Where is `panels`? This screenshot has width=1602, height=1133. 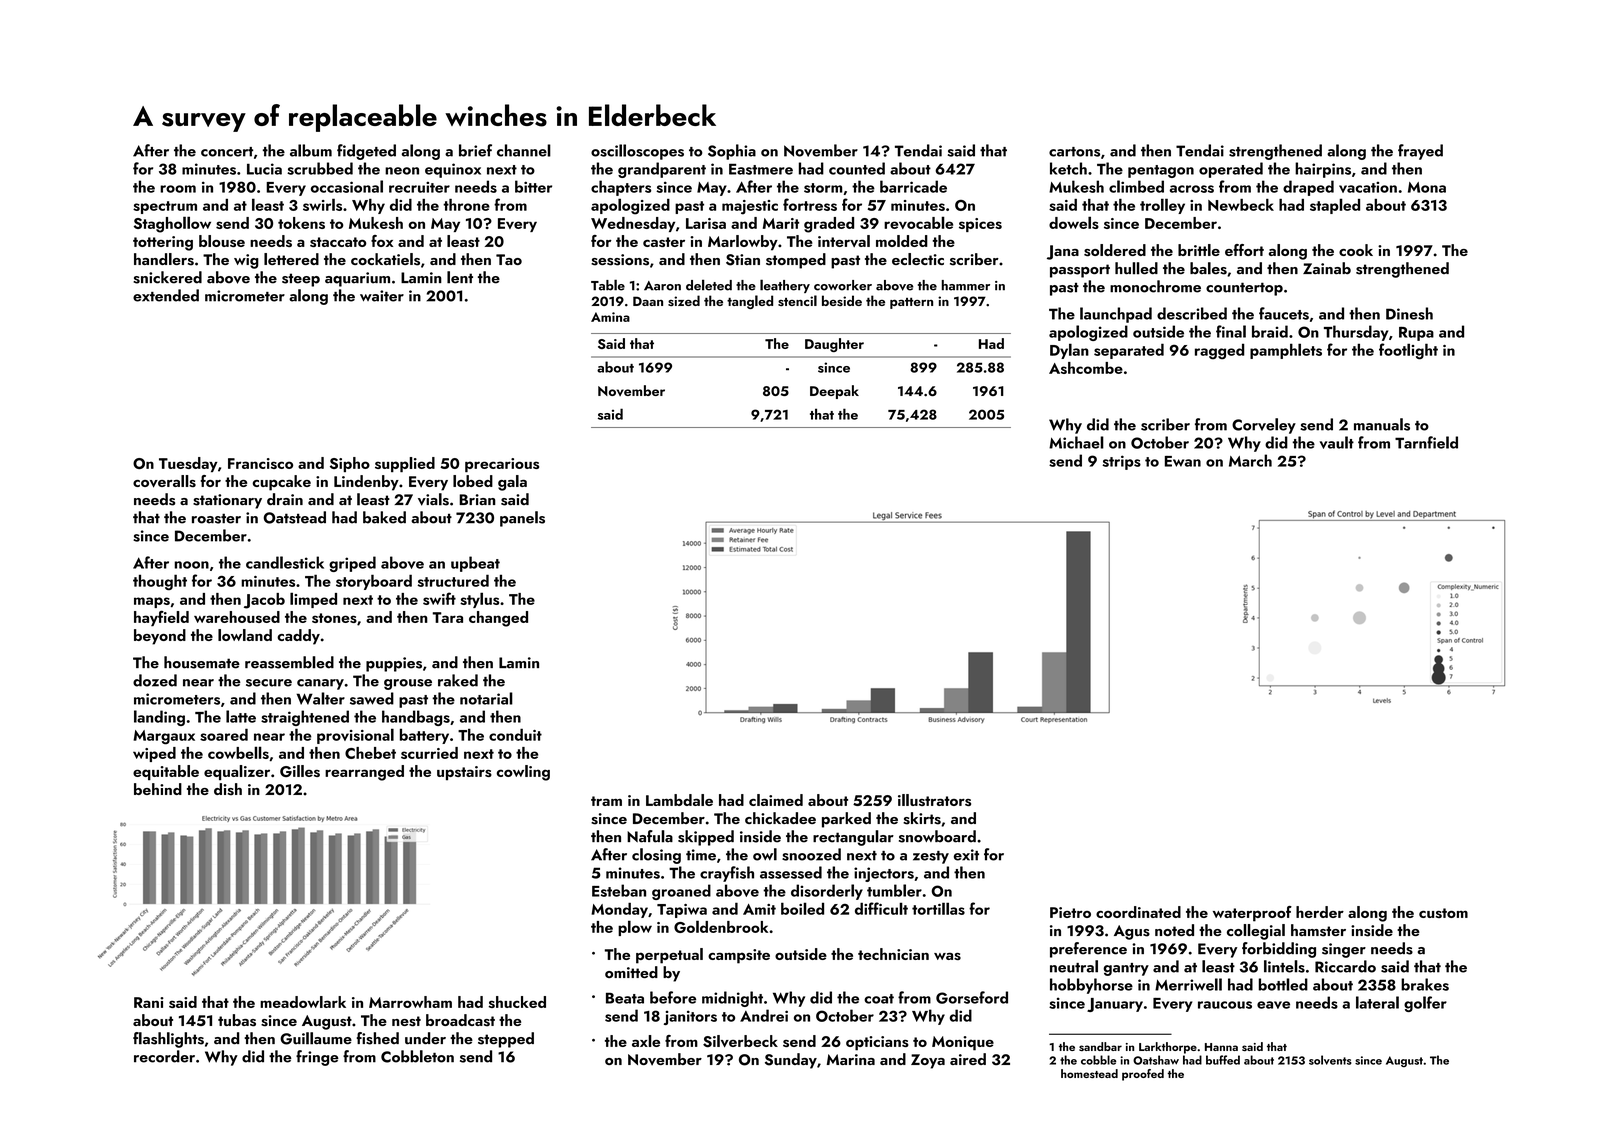 panels is located at coordinates (522, 519).
